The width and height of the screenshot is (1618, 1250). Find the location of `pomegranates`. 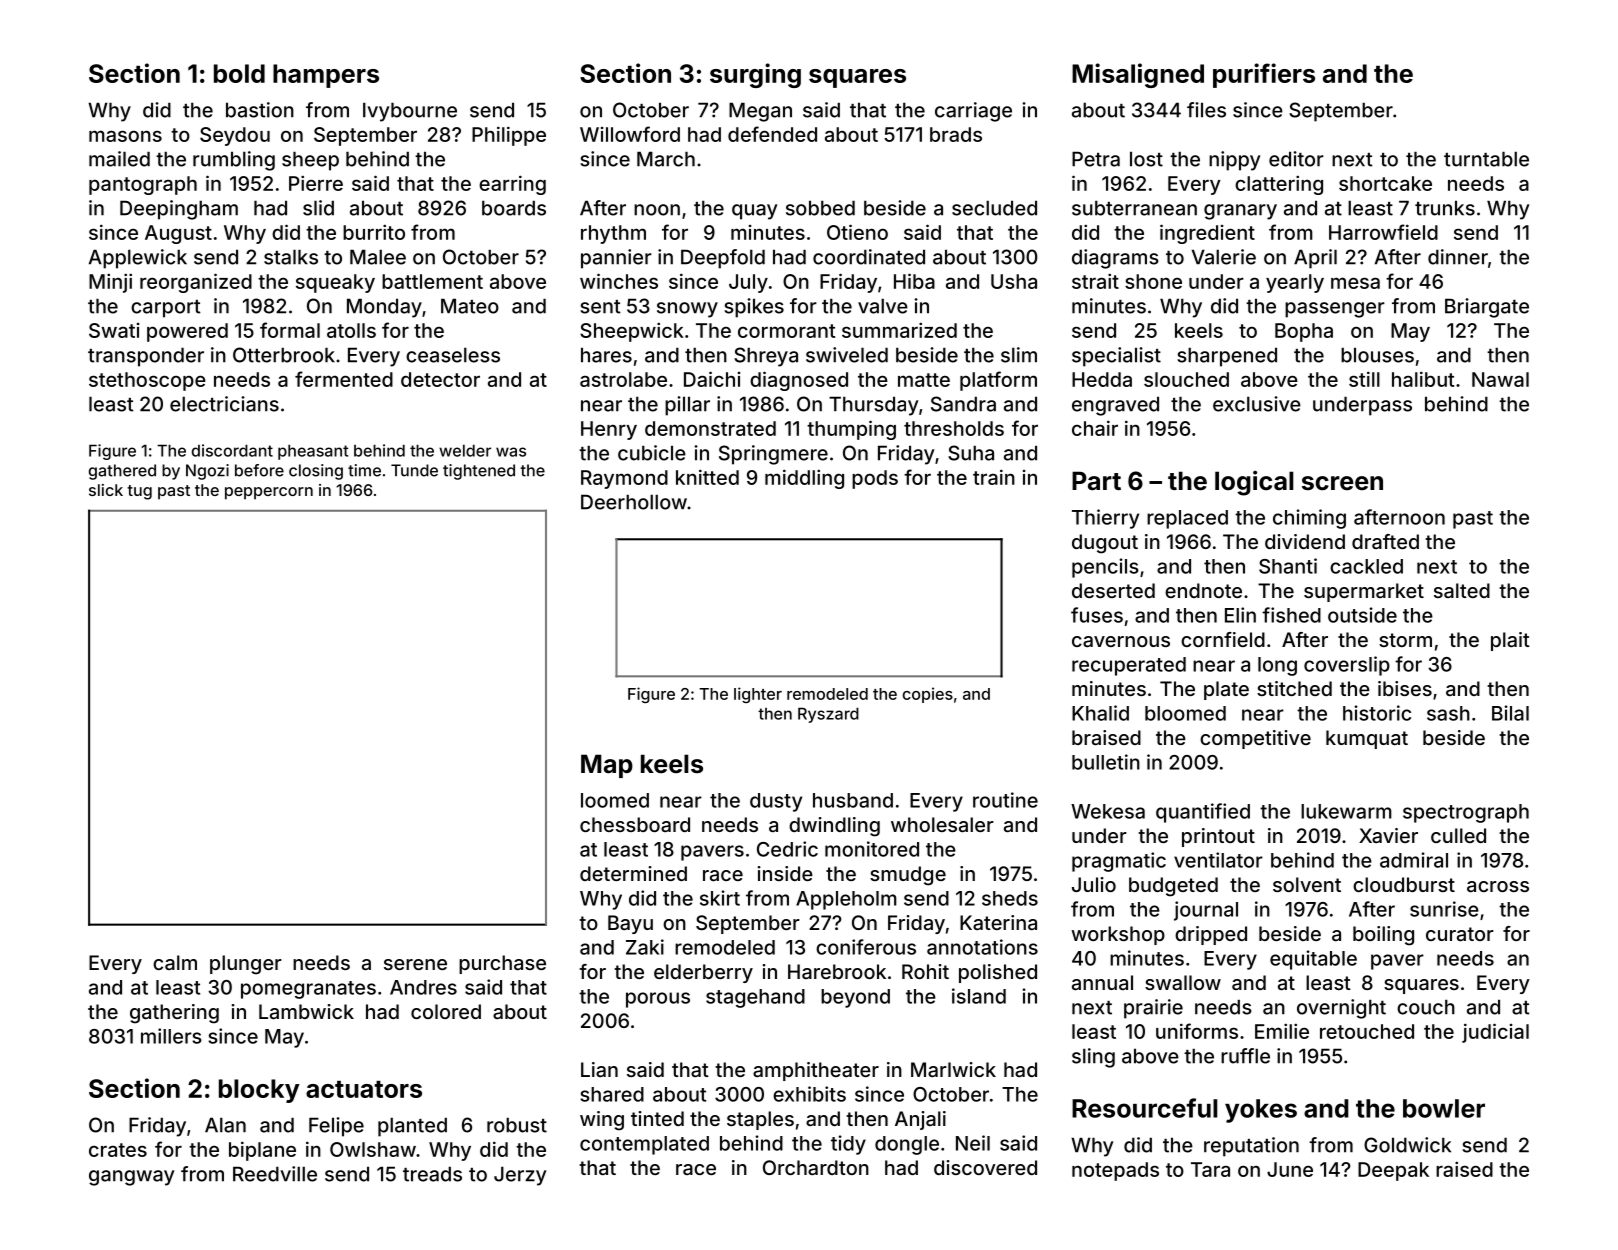

pomegranates is located at coordinates (308, 990).
